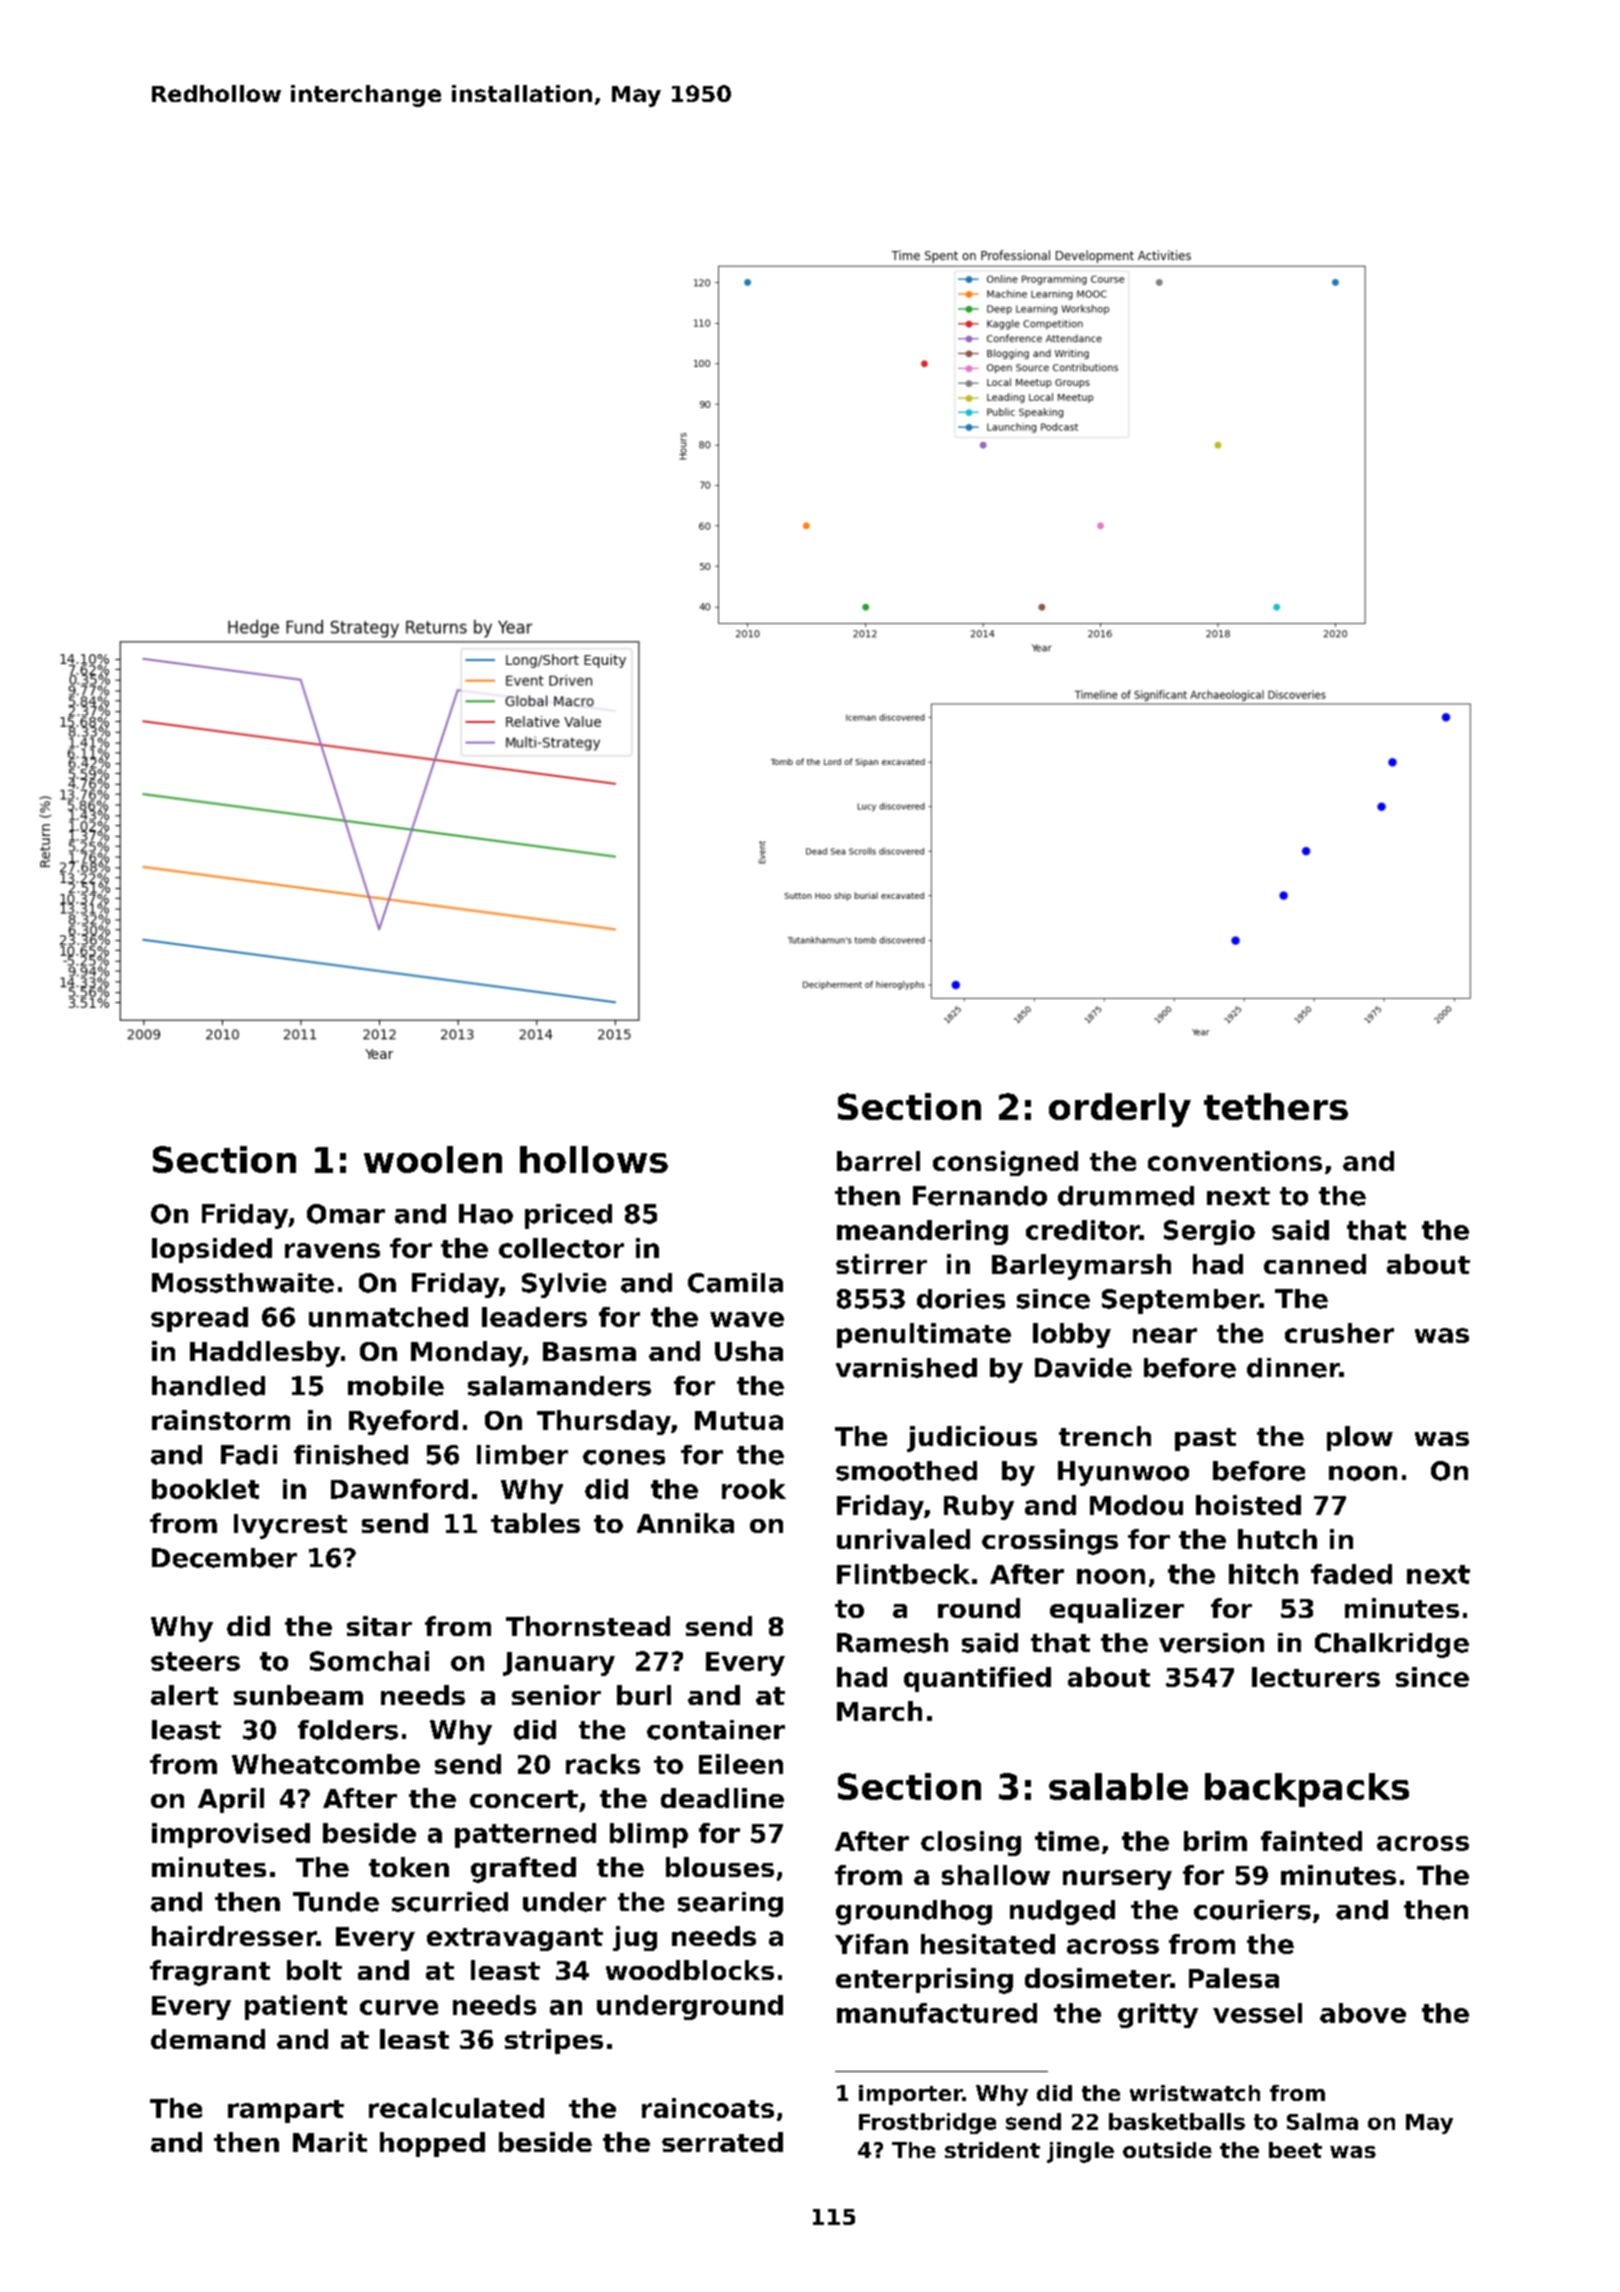 The width and height of the screenshot is (1620, 2292). What do you see at coordinates (972, 1439) in the screenshot?
I see `judicious` at bounding box center [972, 1439].
